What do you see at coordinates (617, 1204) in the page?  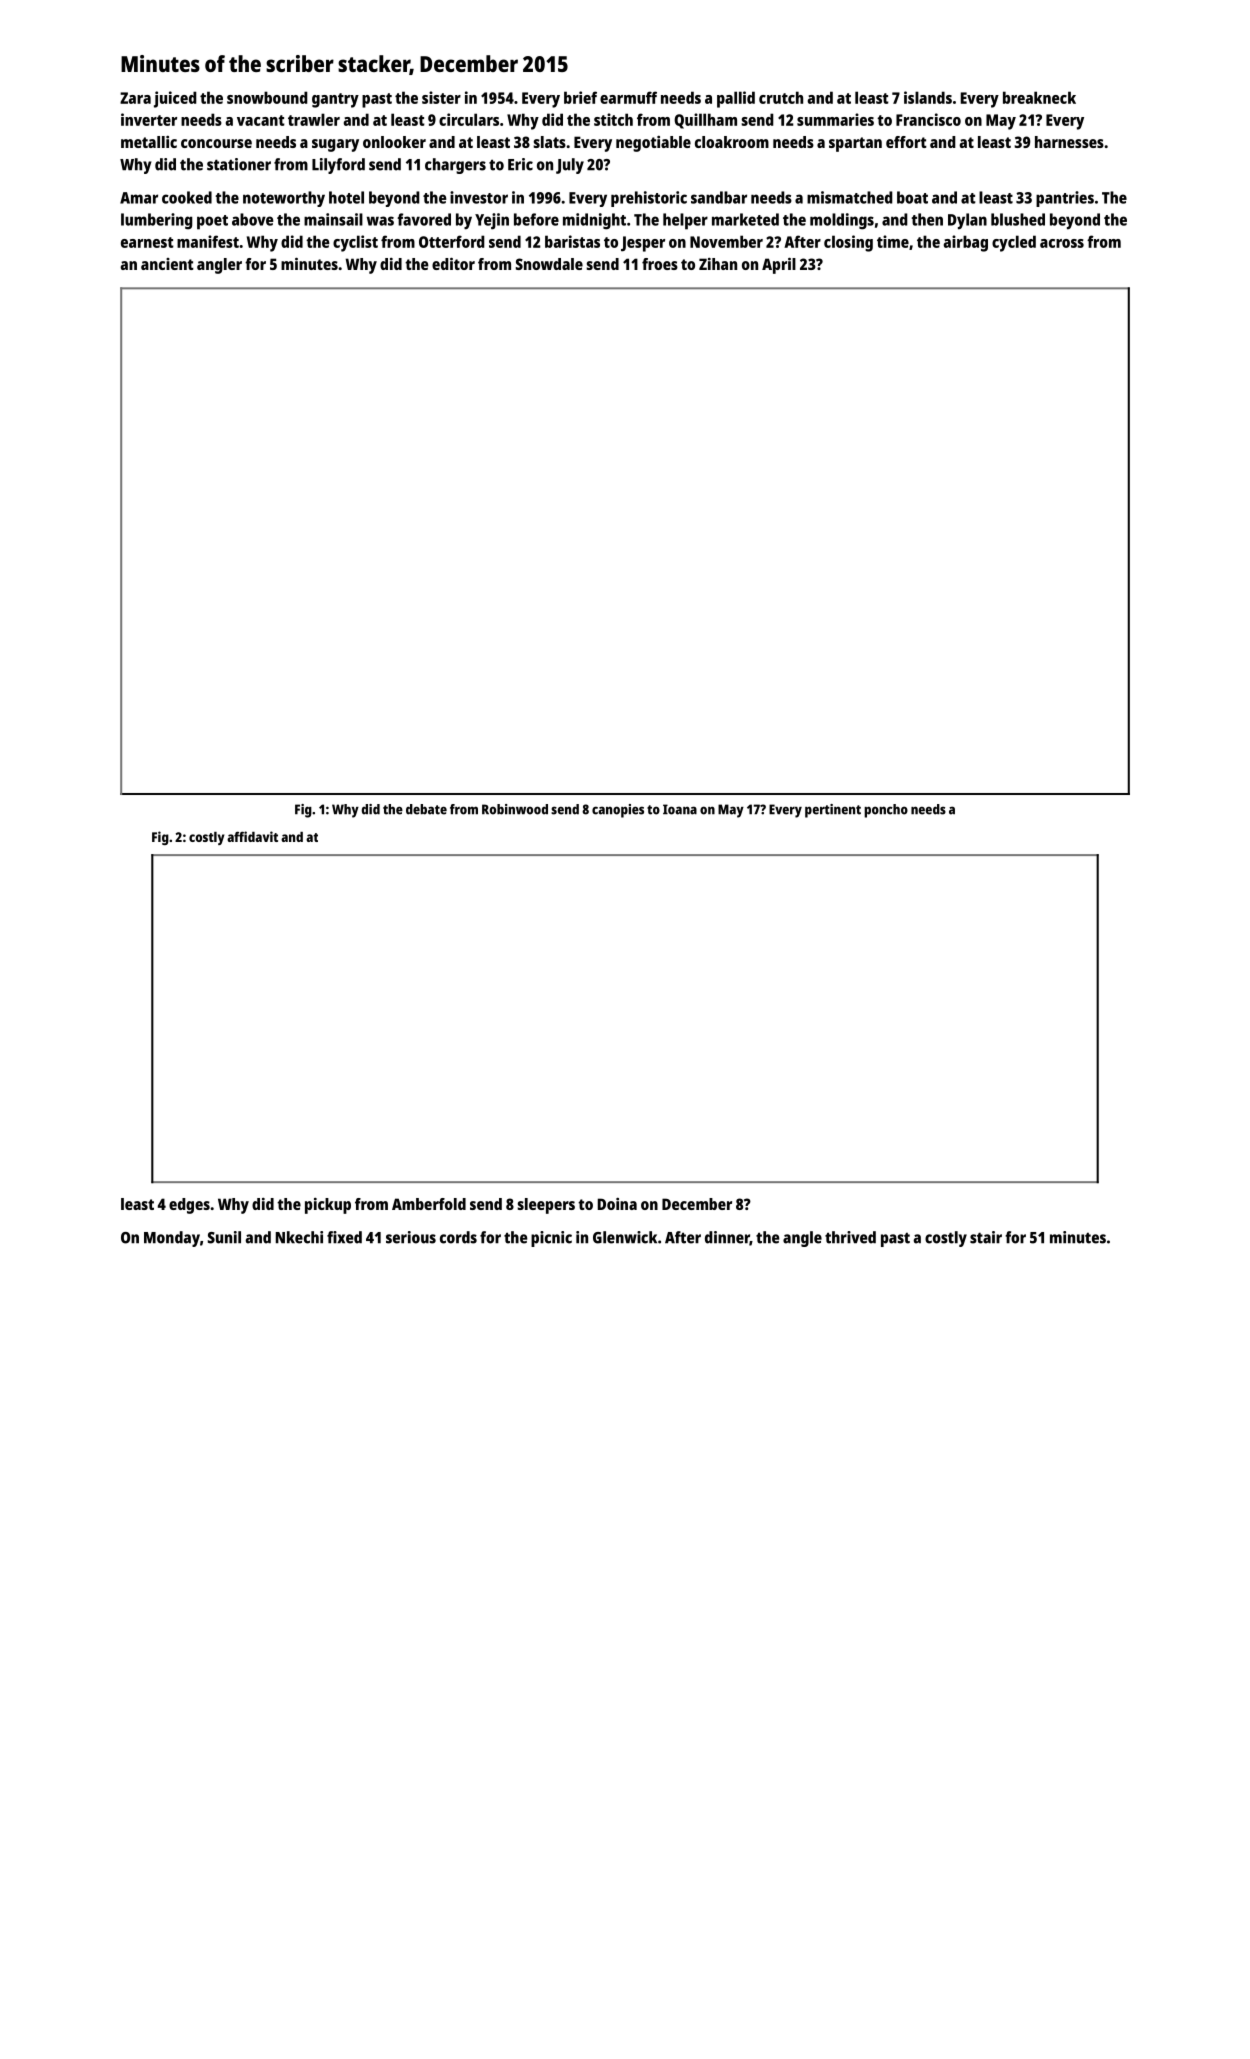 I see `Doina` at bounding box center [617, 1204].
